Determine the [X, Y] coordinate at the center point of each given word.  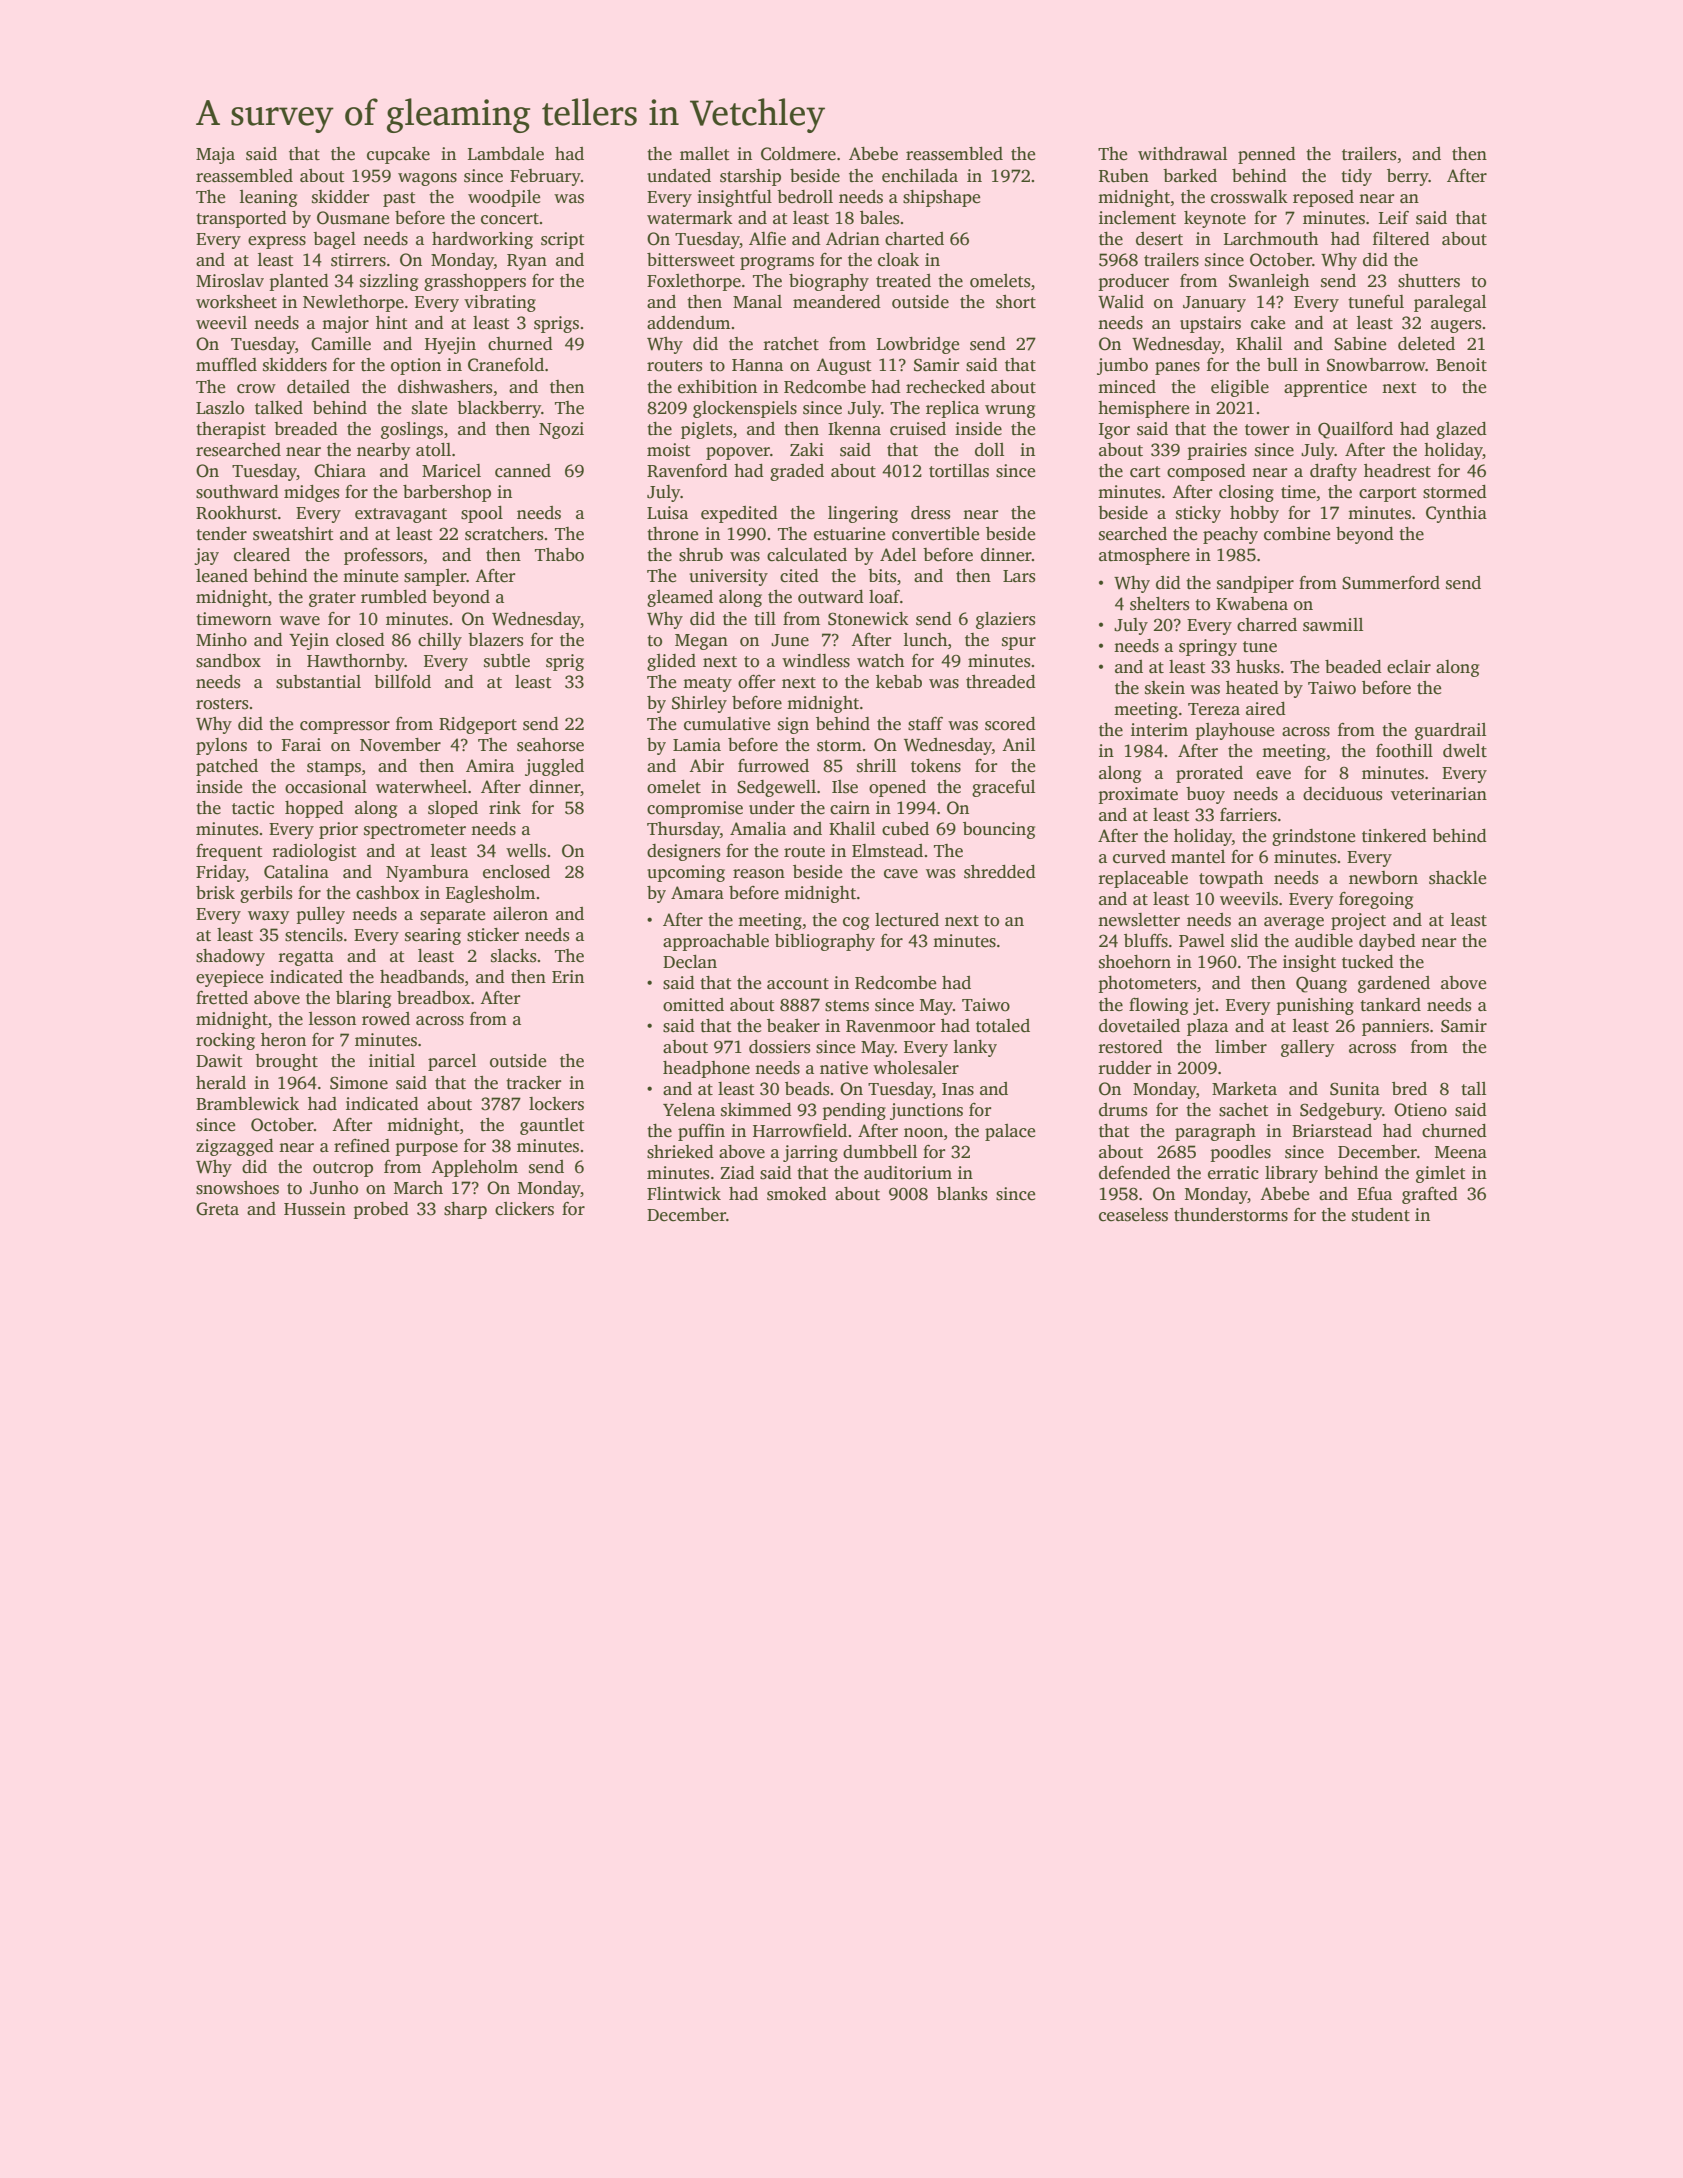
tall [1473, 1089]
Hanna [757, 365]
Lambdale [506, 154]
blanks [962, 1194]
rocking [225, 1041]
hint [392, 323]
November [400, 745]
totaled [1003, 1026]
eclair [1409, 667]
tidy [1356, 177]
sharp [465, 1210]
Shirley [699, 704]
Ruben [1124, 176]
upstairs [1210, 324]
